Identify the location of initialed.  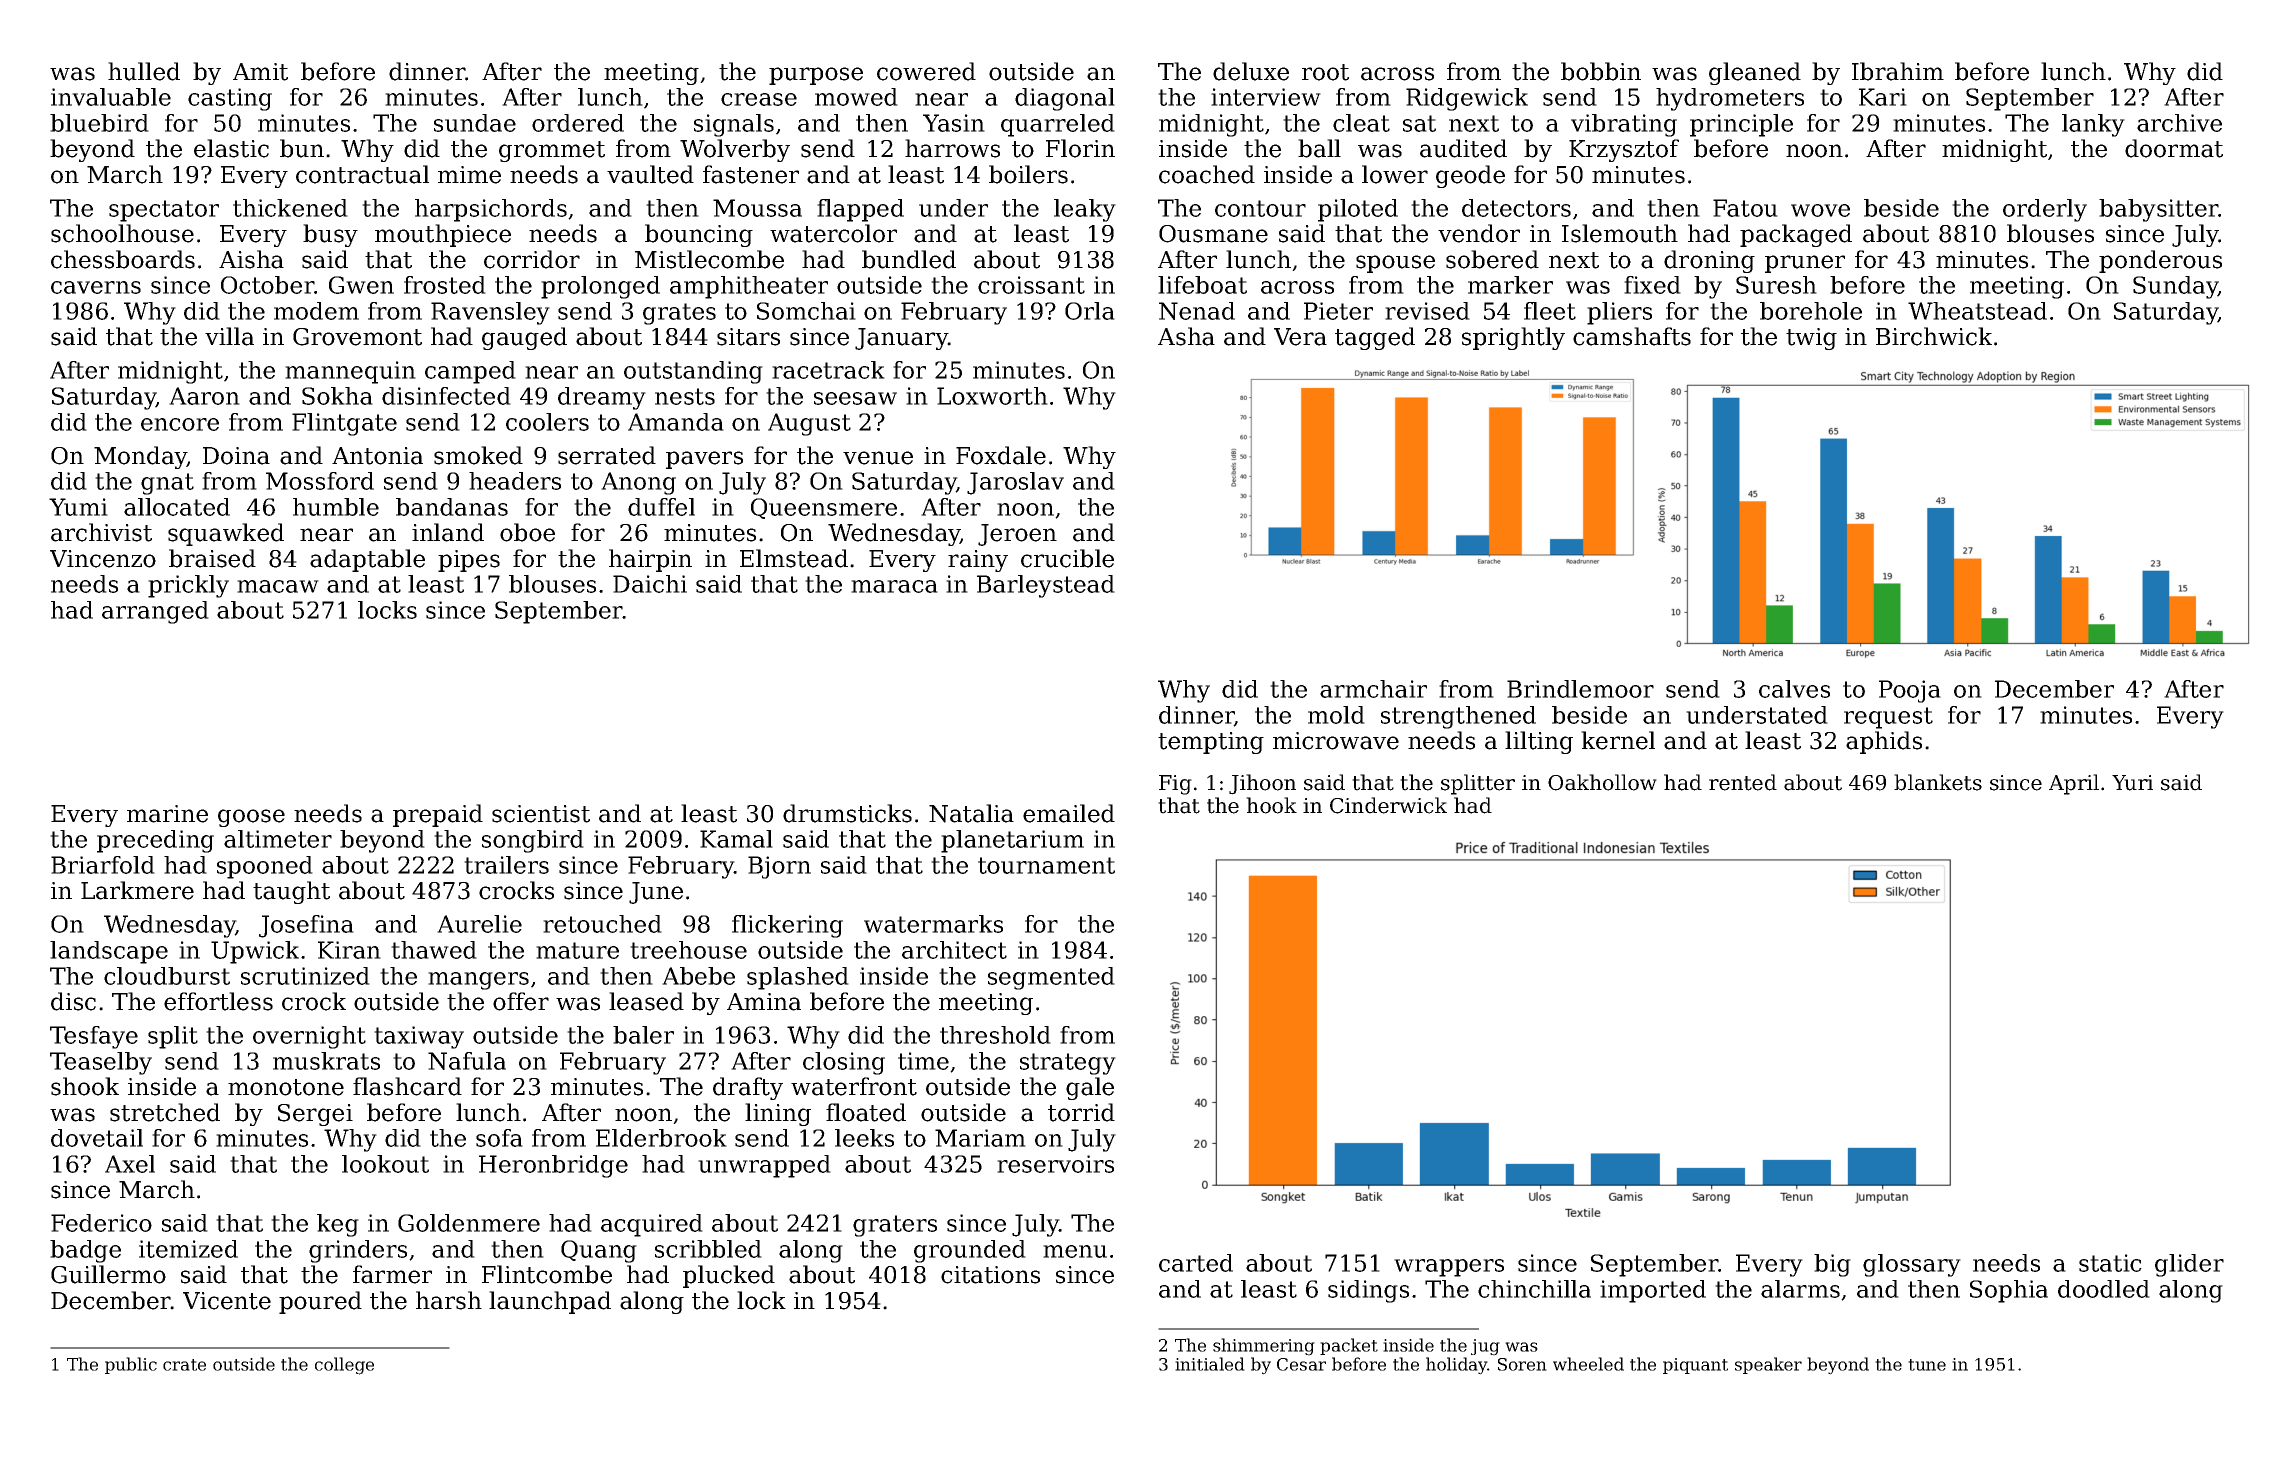
(1210, 1364).
